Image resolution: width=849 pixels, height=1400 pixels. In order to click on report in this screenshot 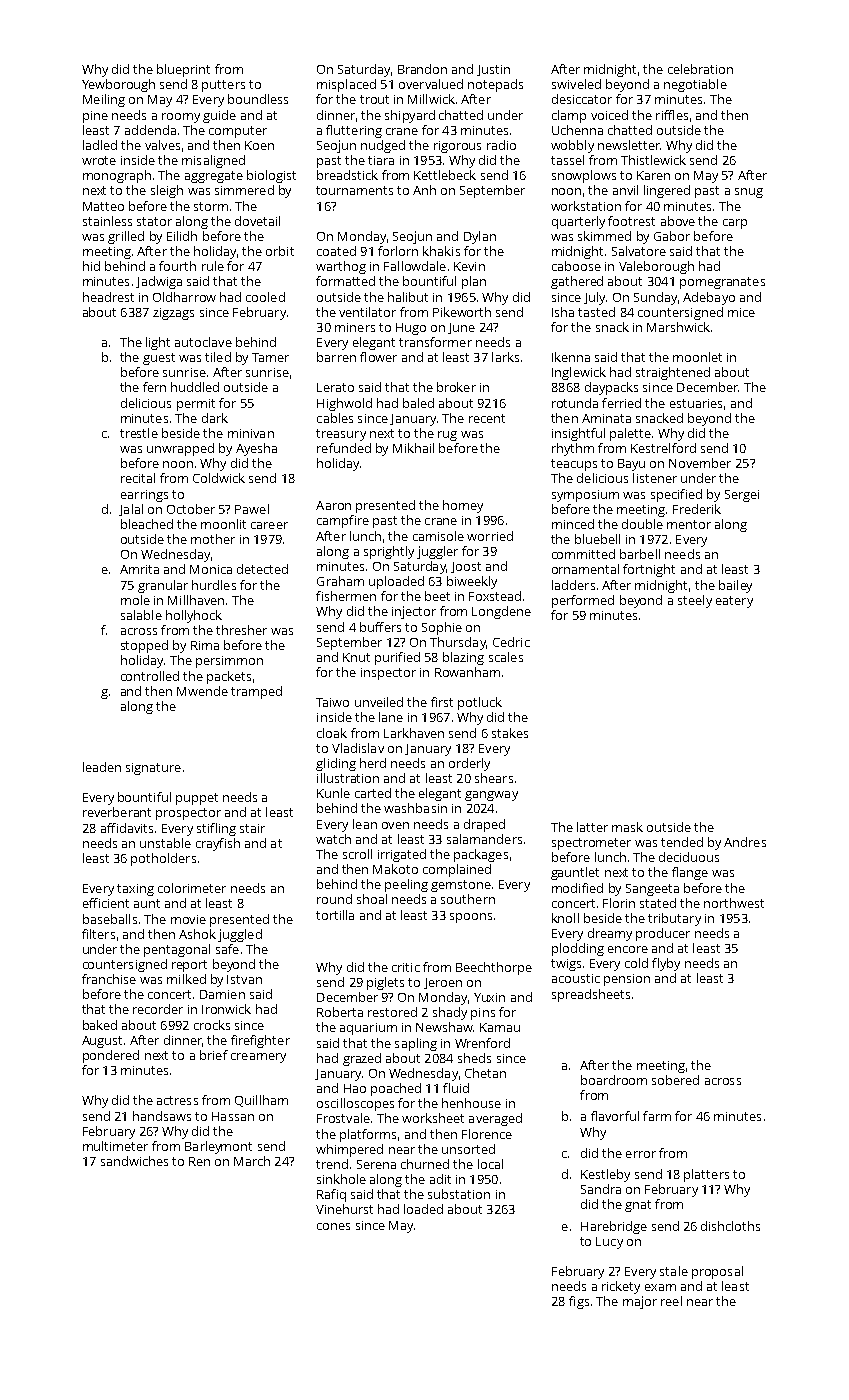, I will do `click(189, 966)`.
